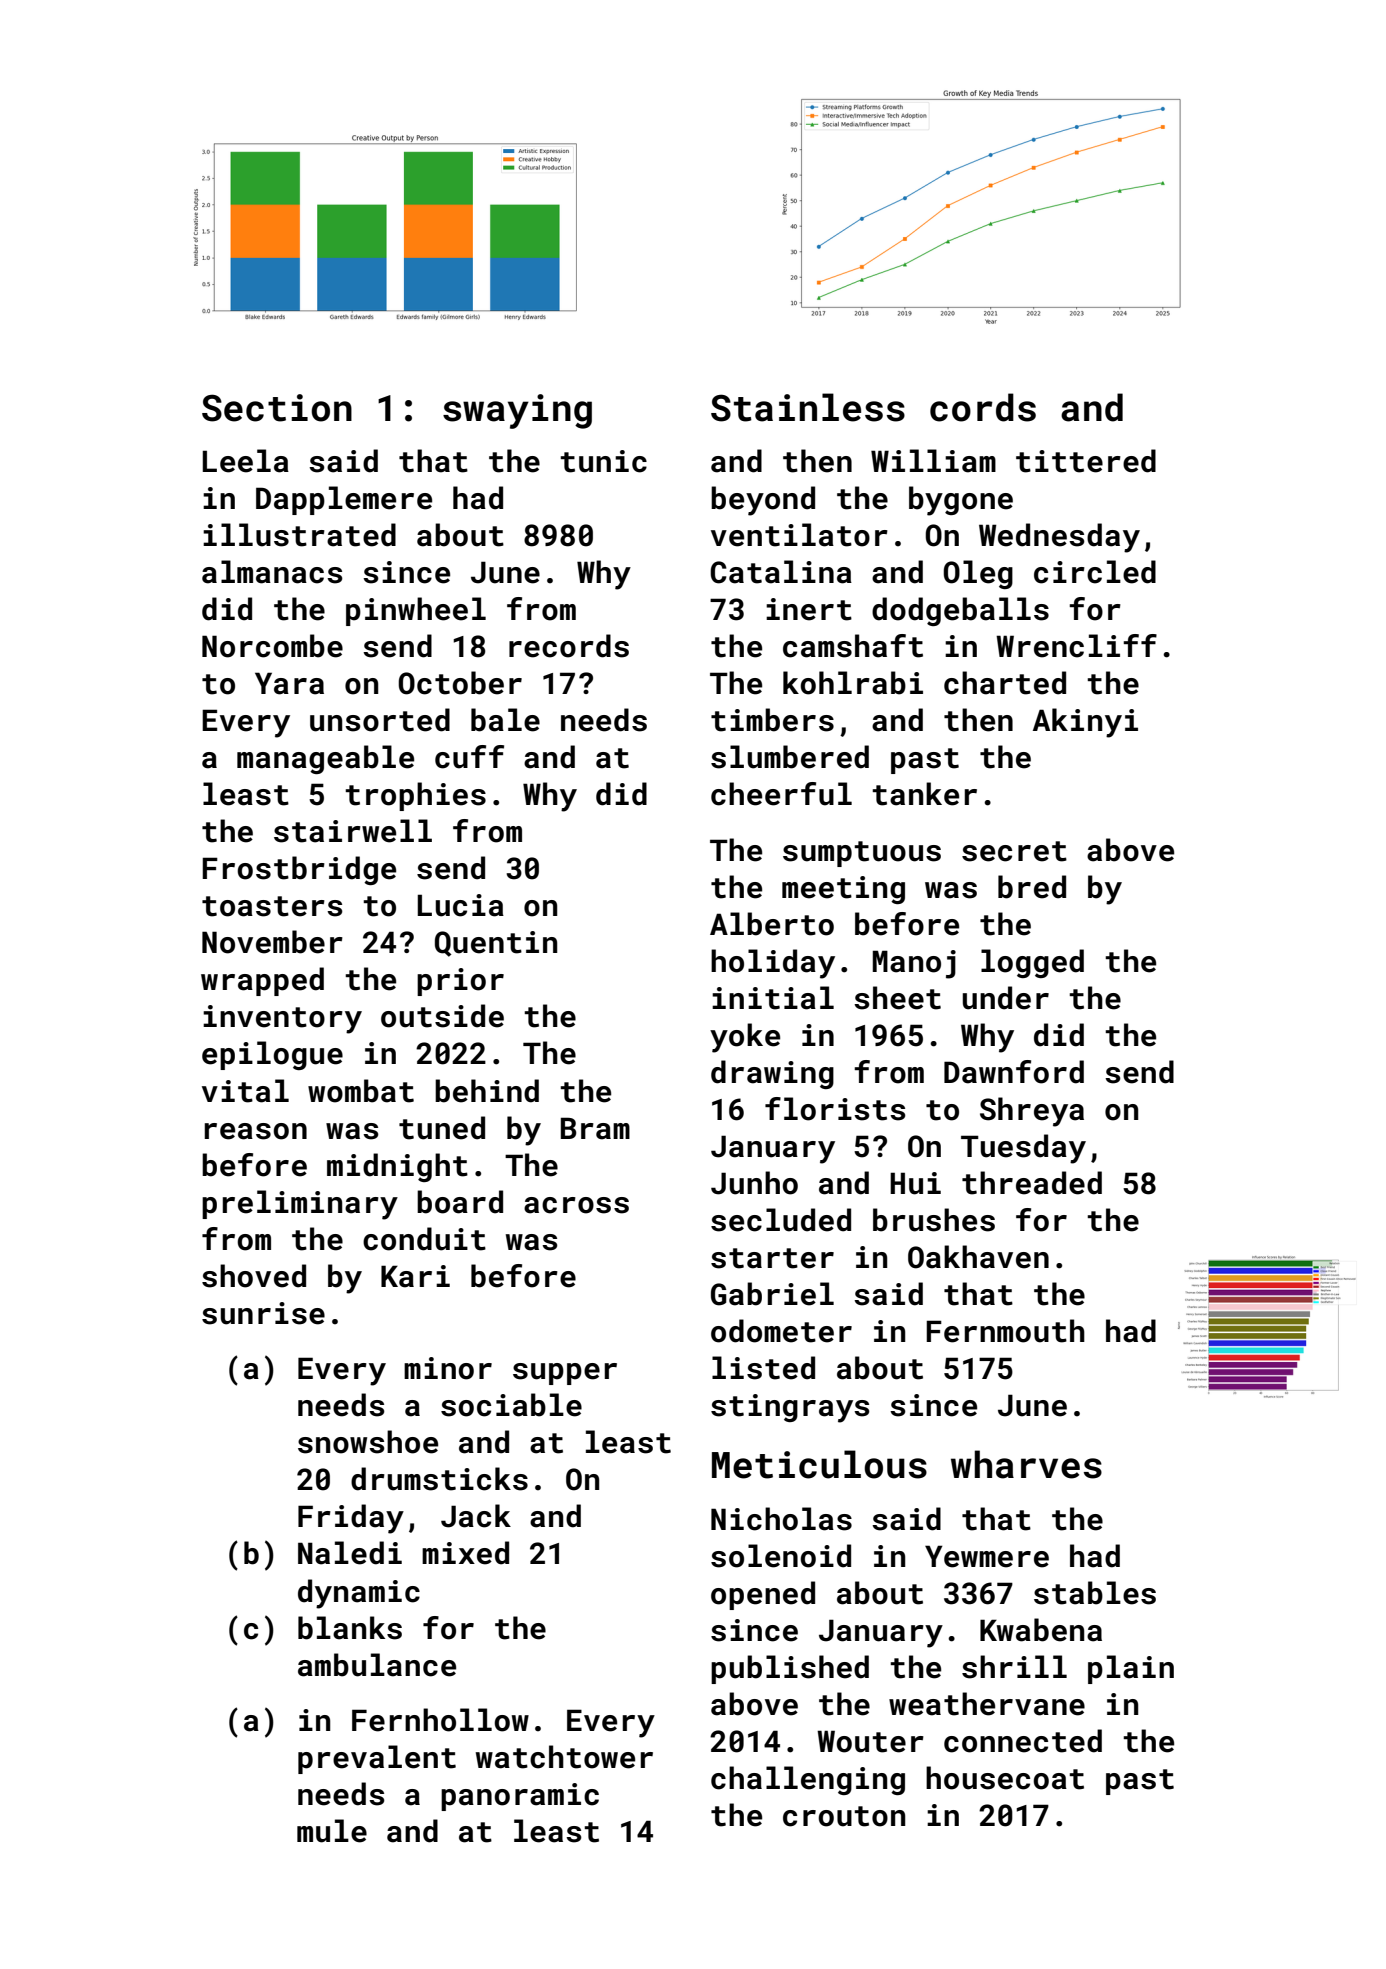 This screenshot has height=1969, width=1386. What do you see at coordinates (781, 1331) in the screenshot?
I see `odometer` at bounding box center [781, 1331].
